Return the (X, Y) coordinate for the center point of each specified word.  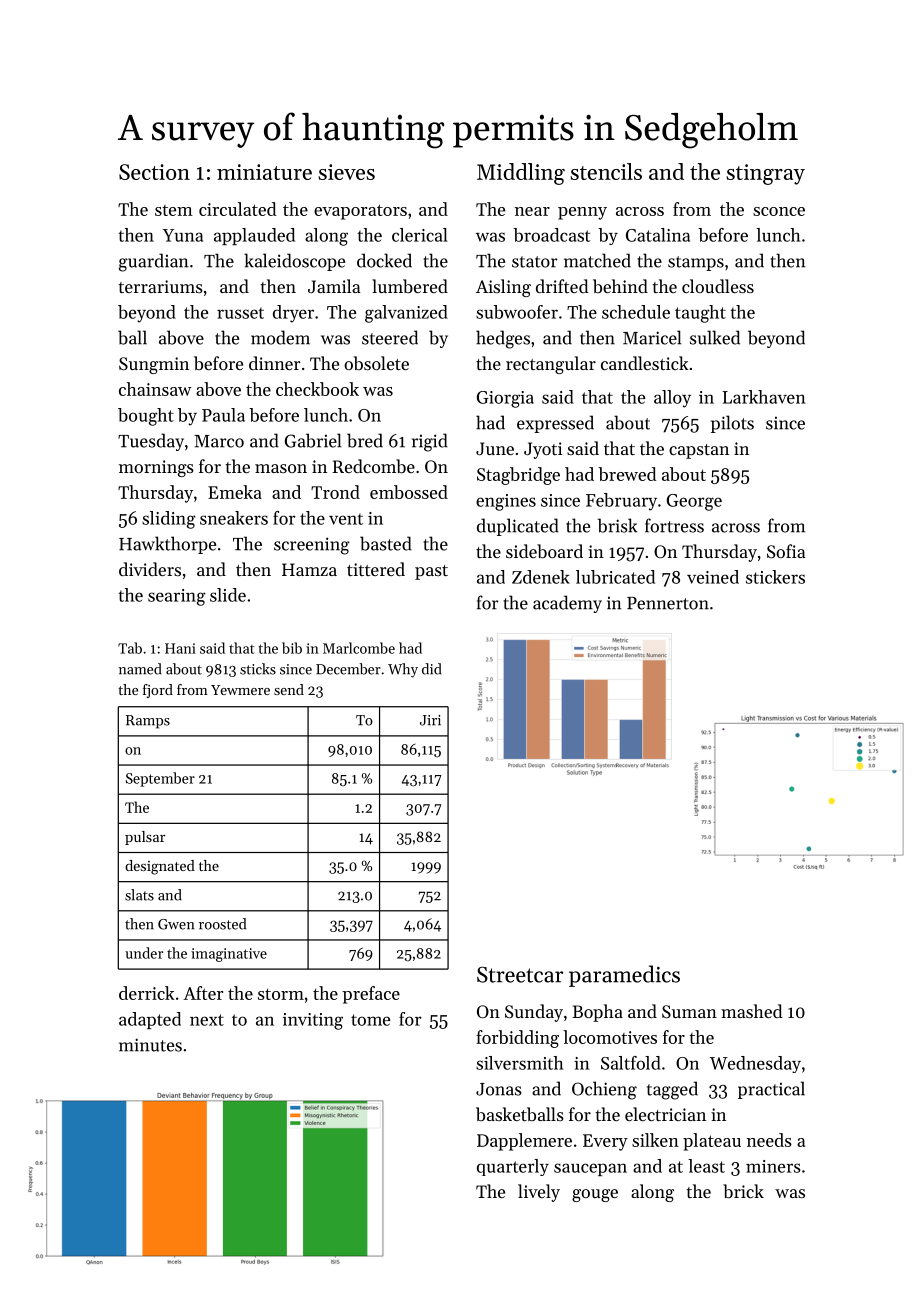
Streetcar (520, 974)
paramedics (624, 976)
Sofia (786, 551)
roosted (222, 924)
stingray (766, 174)
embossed (409, 492)
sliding (169, 520)
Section (154, 172)
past (431, 572)
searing (177, 597)
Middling (521, 174)
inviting (313, 1021)
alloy (672, 399)
